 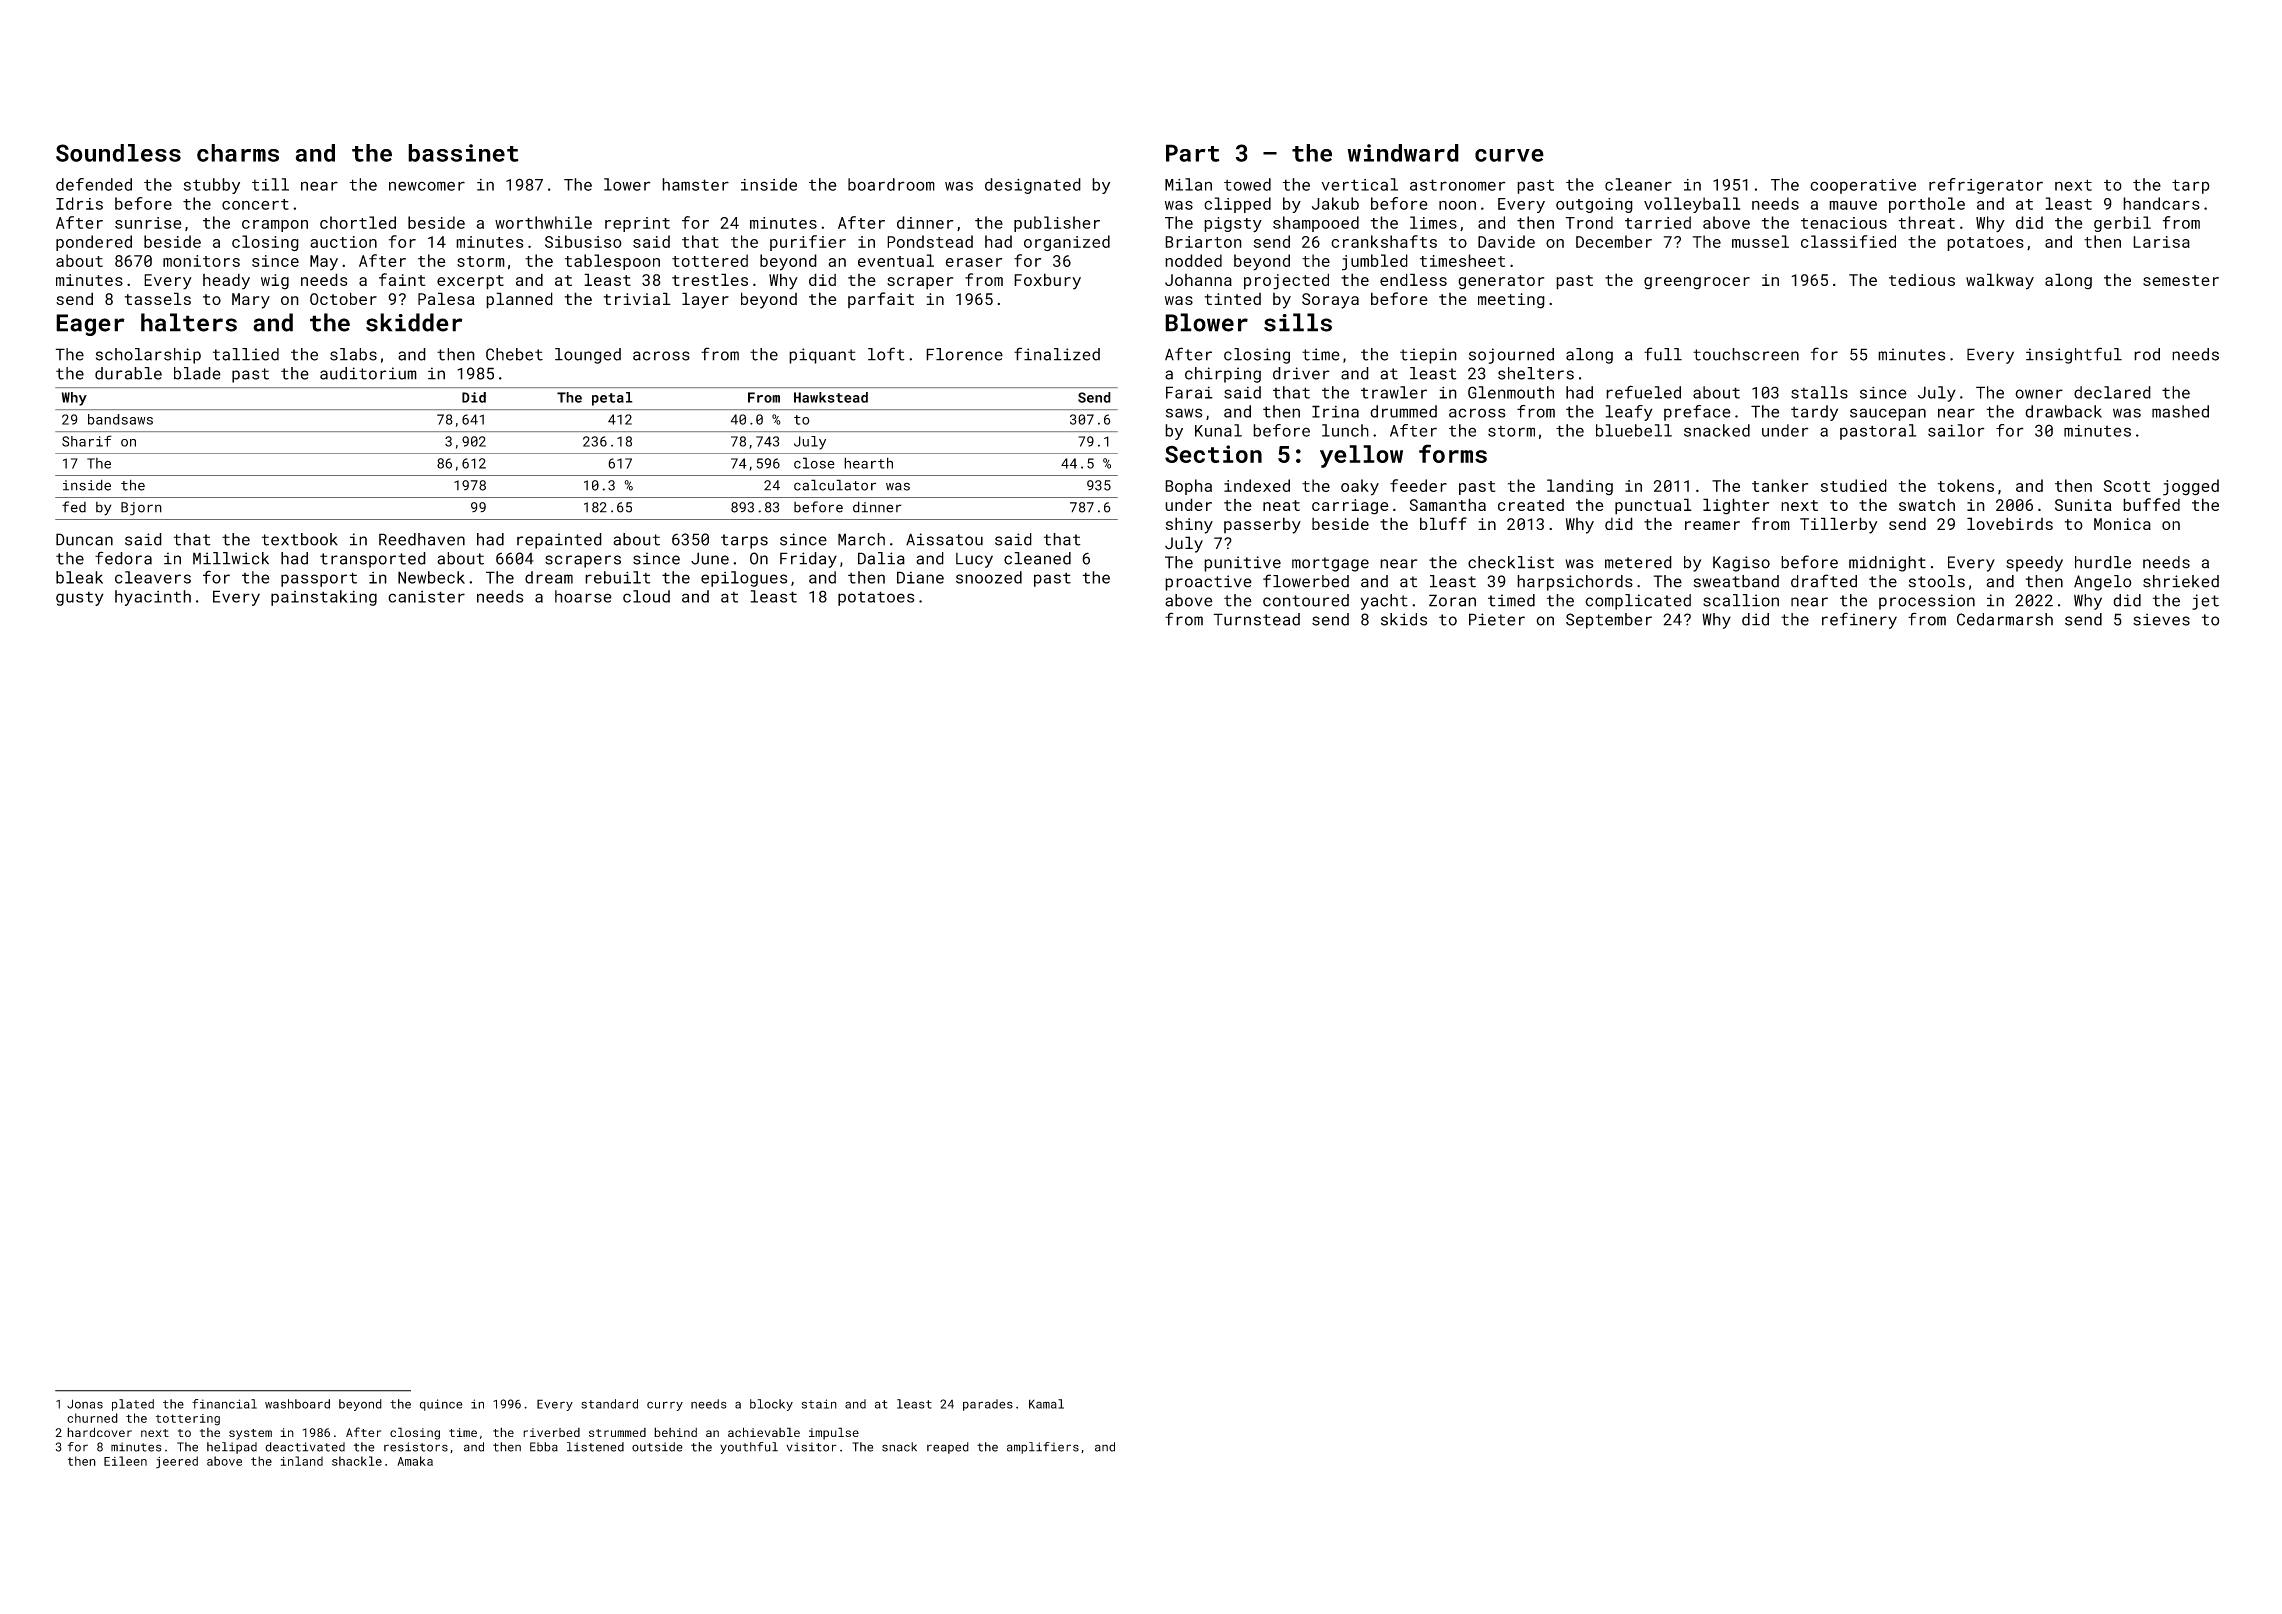 What do you see at coordinates (1609, 621) in the screenshot?
I see `September` at bounding box center [1609, 621].
